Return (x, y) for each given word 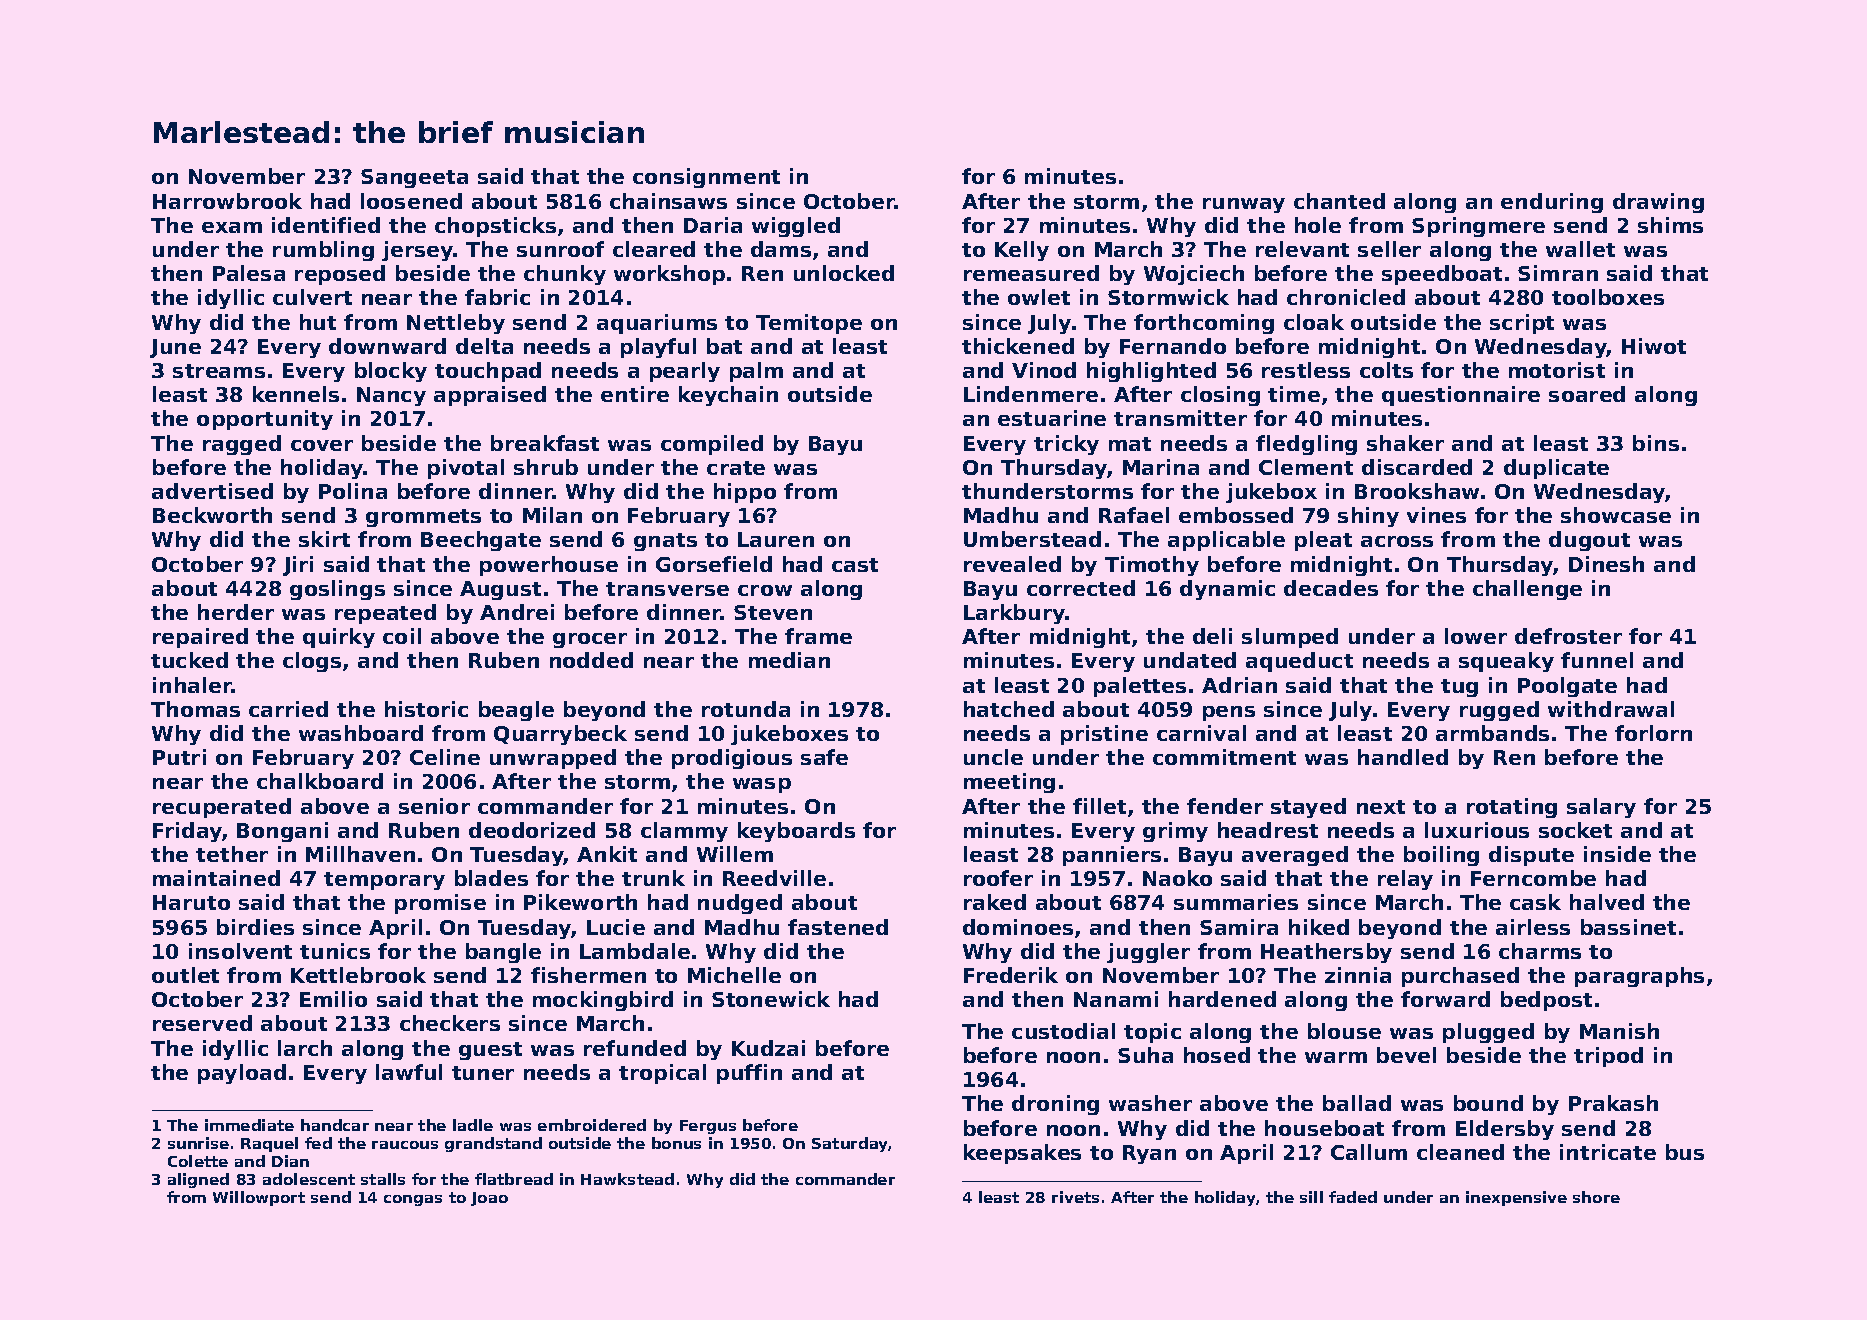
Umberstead (1032, 539)
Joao (489, 1199)
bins (1656, 443)
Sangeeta (414, 178)
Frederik (1011, 975)
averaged (1295, 856)
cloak (1314, 322)
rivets (1075, 1197)
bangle (503, 953)
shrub (546, 467)
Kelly (1022, 251)
